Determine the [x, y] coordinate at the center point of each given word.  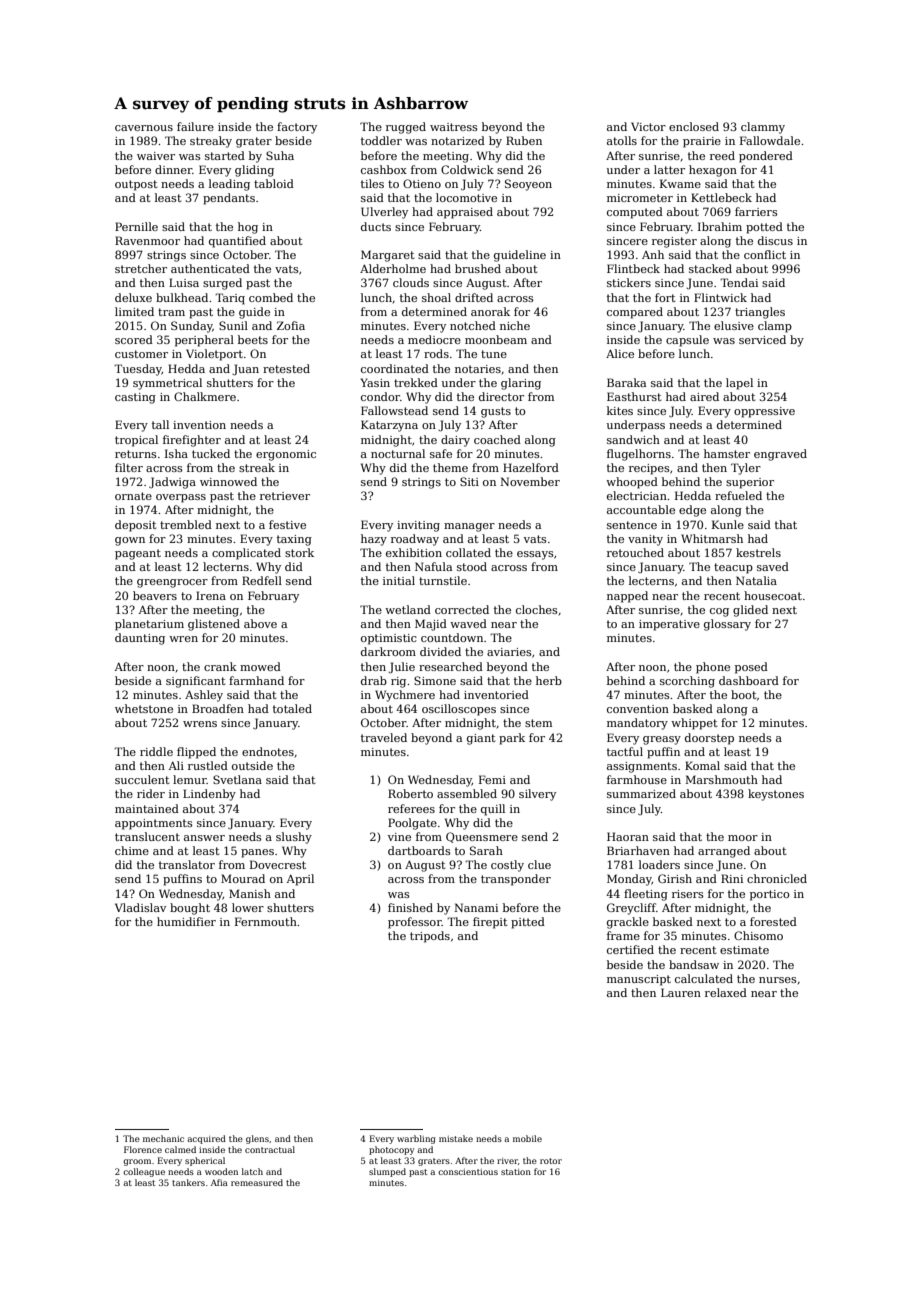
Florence [143, 1149]
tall [160, 424]
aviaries [509, 652]
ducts [376, 226]
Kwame [680, 183]
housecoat [773, 595]
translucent [147, 836]
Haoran [628, 836]
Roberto [410, 793]
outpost [136, 185]
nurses [778, 980]
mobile [527, 1138]
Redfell [262, 580]
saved [773, 566]
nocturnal [398, 453]
